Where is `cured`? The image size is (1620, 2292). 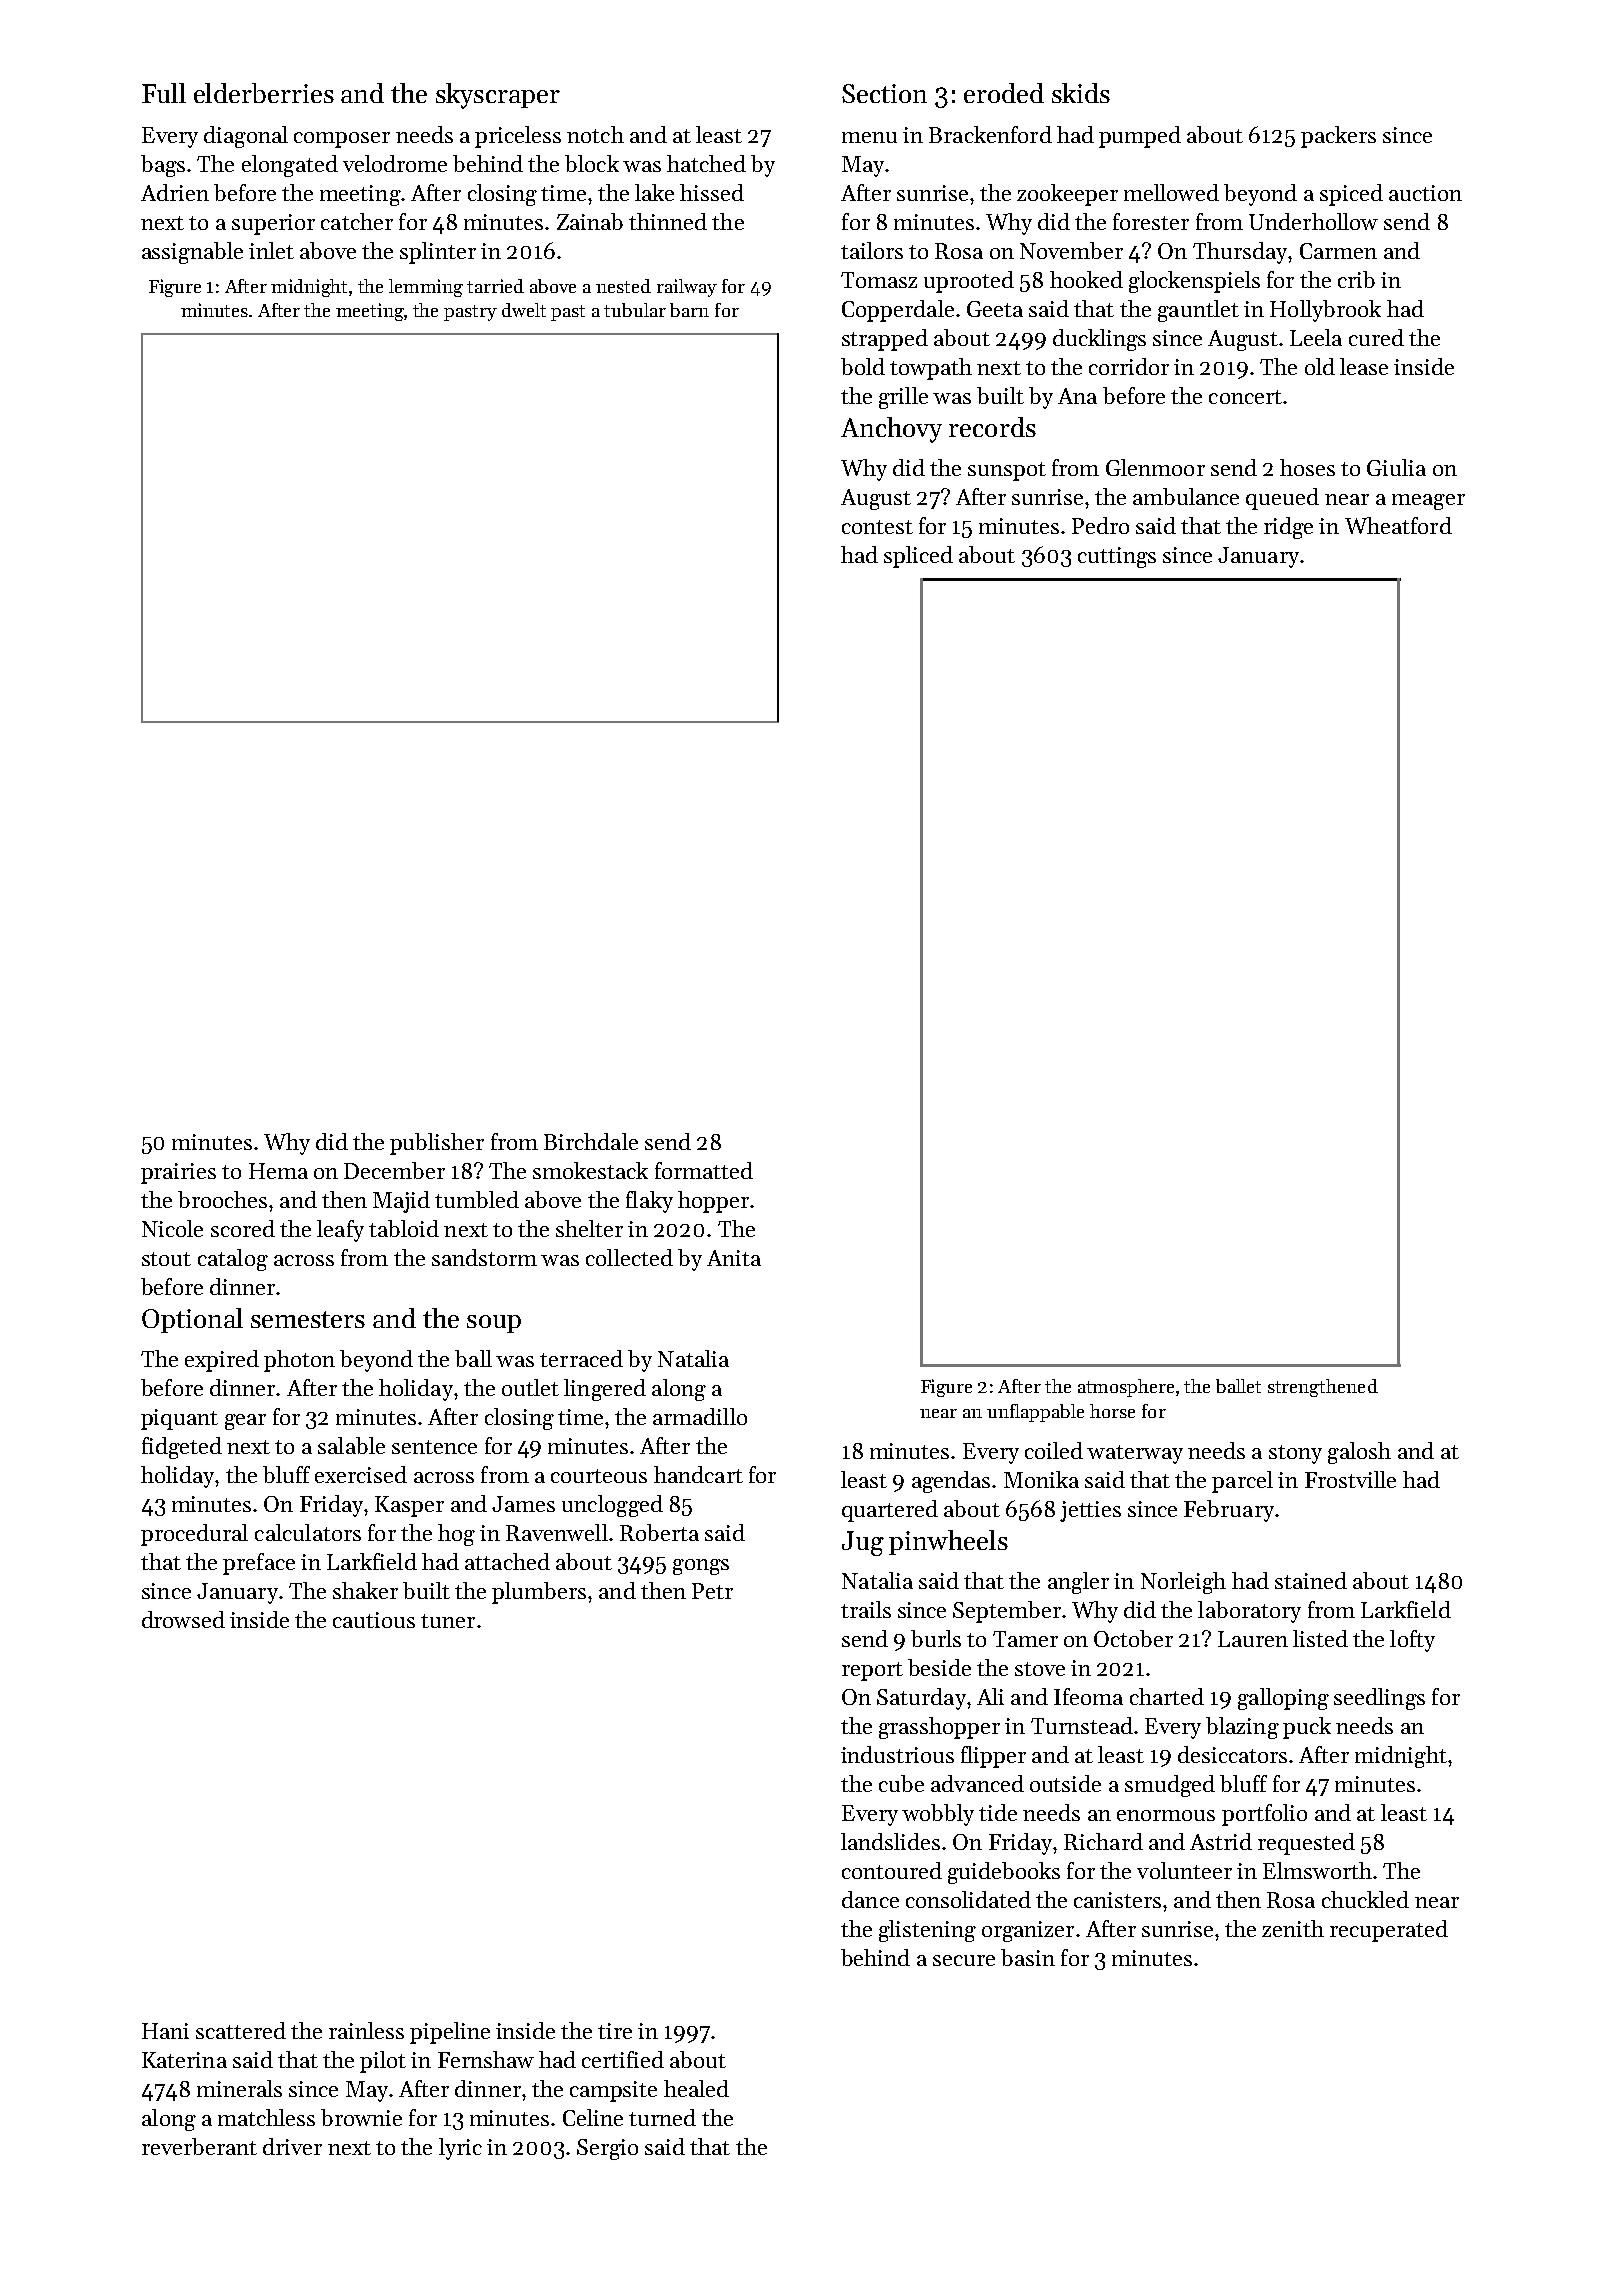
cured is located at coordinates (1376, 337).
